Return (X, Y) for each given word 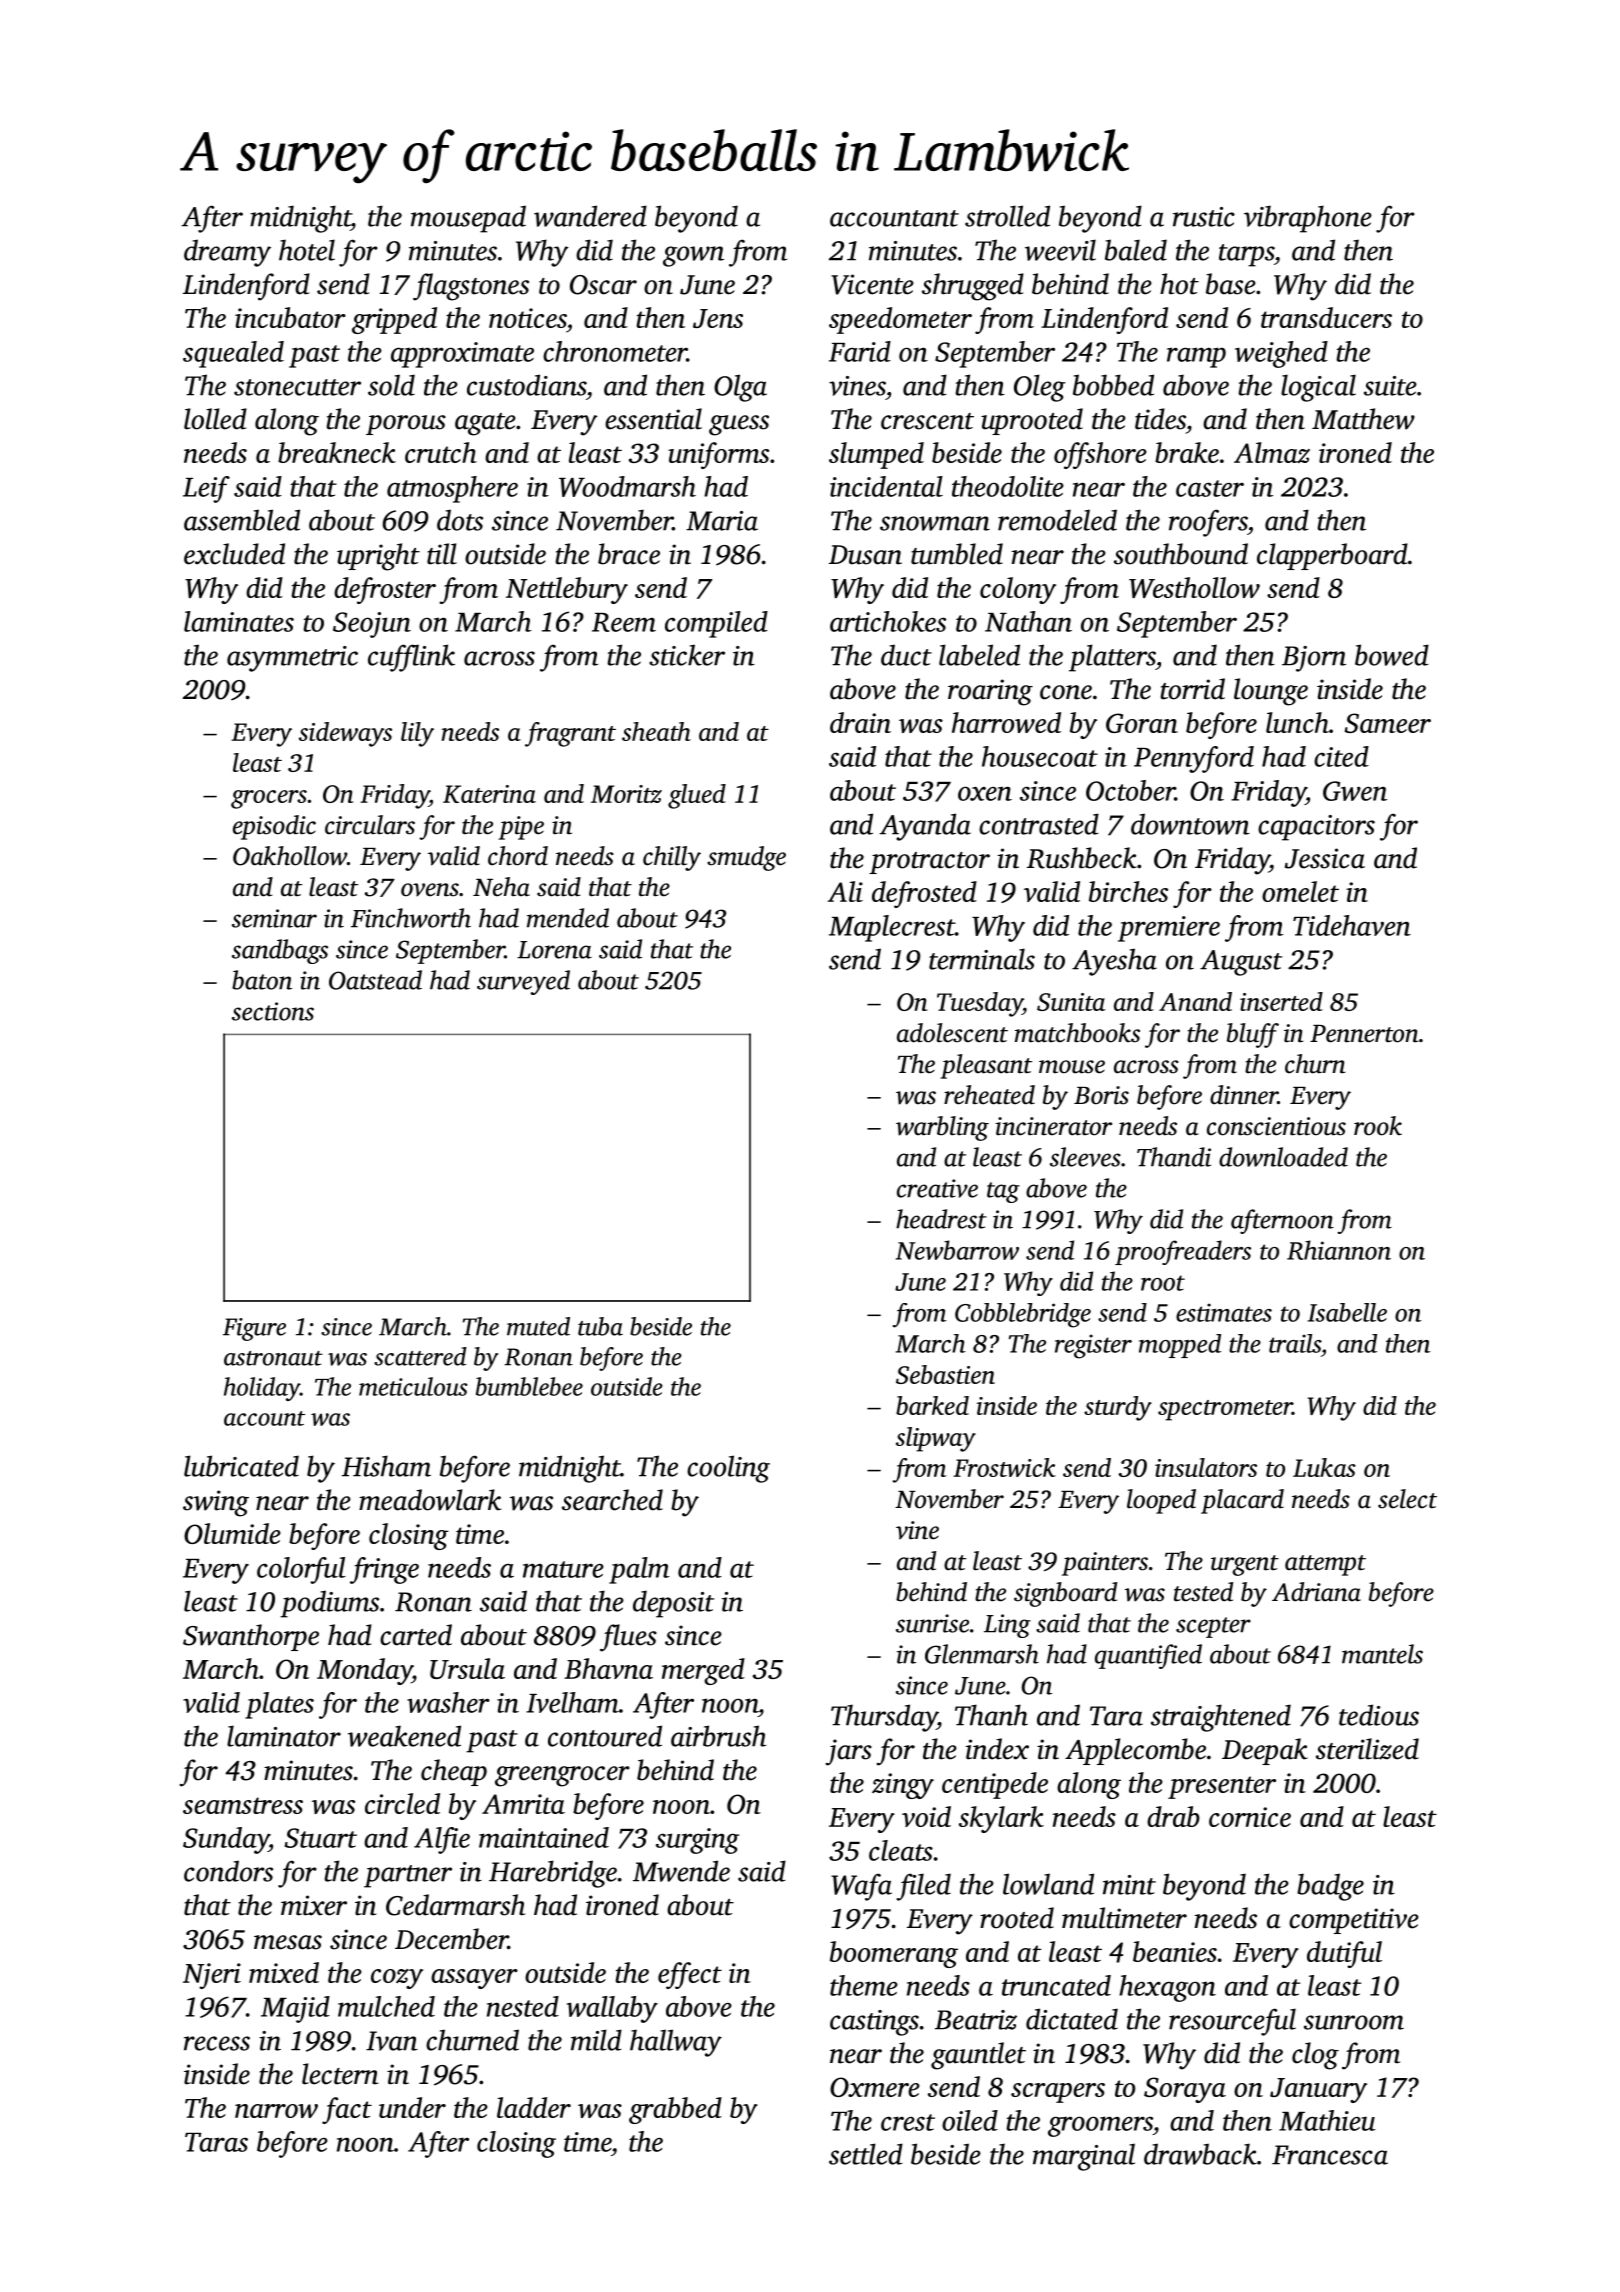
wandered (590, 216)
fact (347, 2110)
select (1407, 1499)
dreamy (227, 253)
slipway (936, 1439)
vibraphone (1308, 219)
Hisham (386, 1466)
